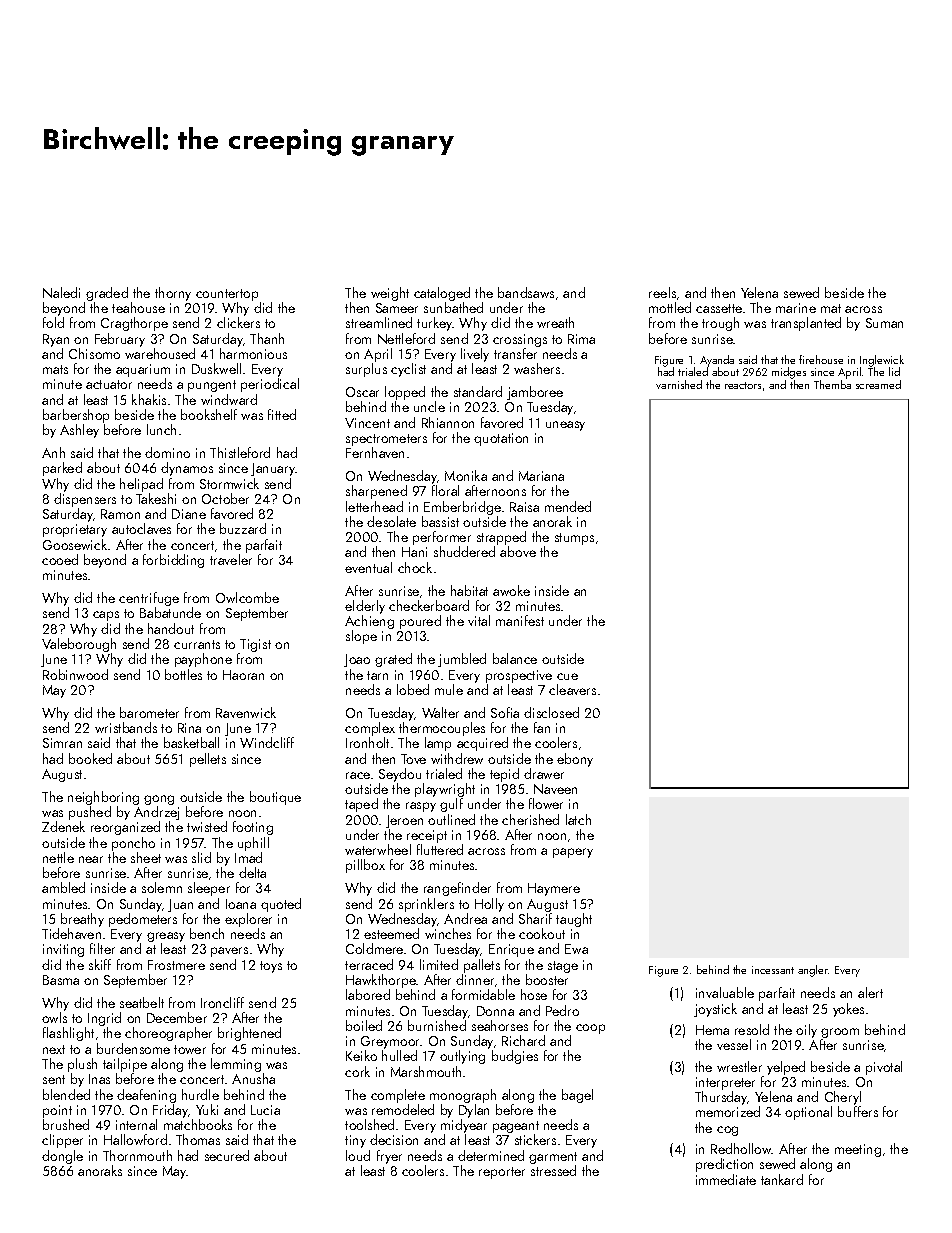 The width and height of the screenshot is (952, 1233). I want to click on reels, so click(662, 292).
